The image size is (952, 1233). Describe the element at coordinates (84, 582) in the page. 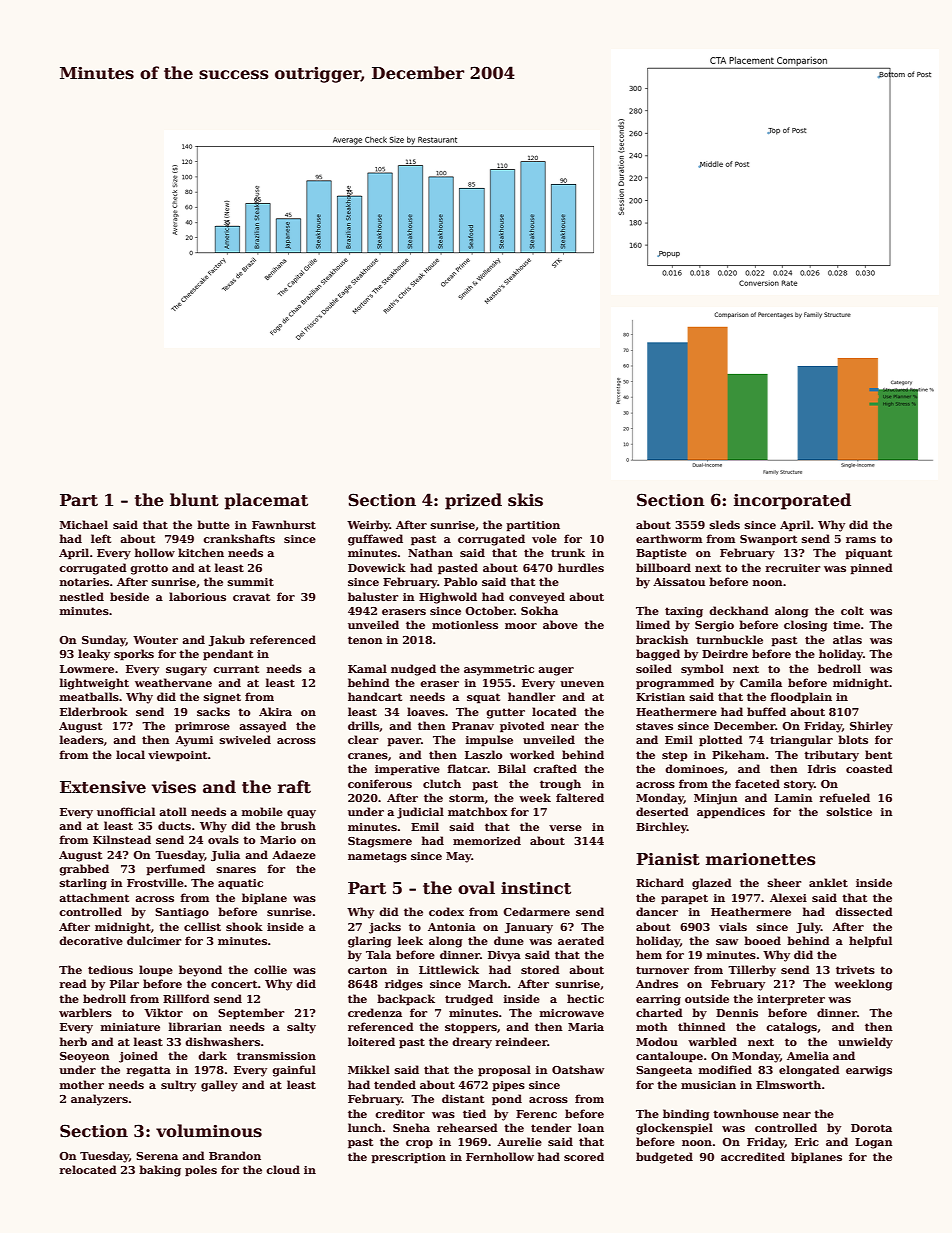

I see `notaries` at that location.
